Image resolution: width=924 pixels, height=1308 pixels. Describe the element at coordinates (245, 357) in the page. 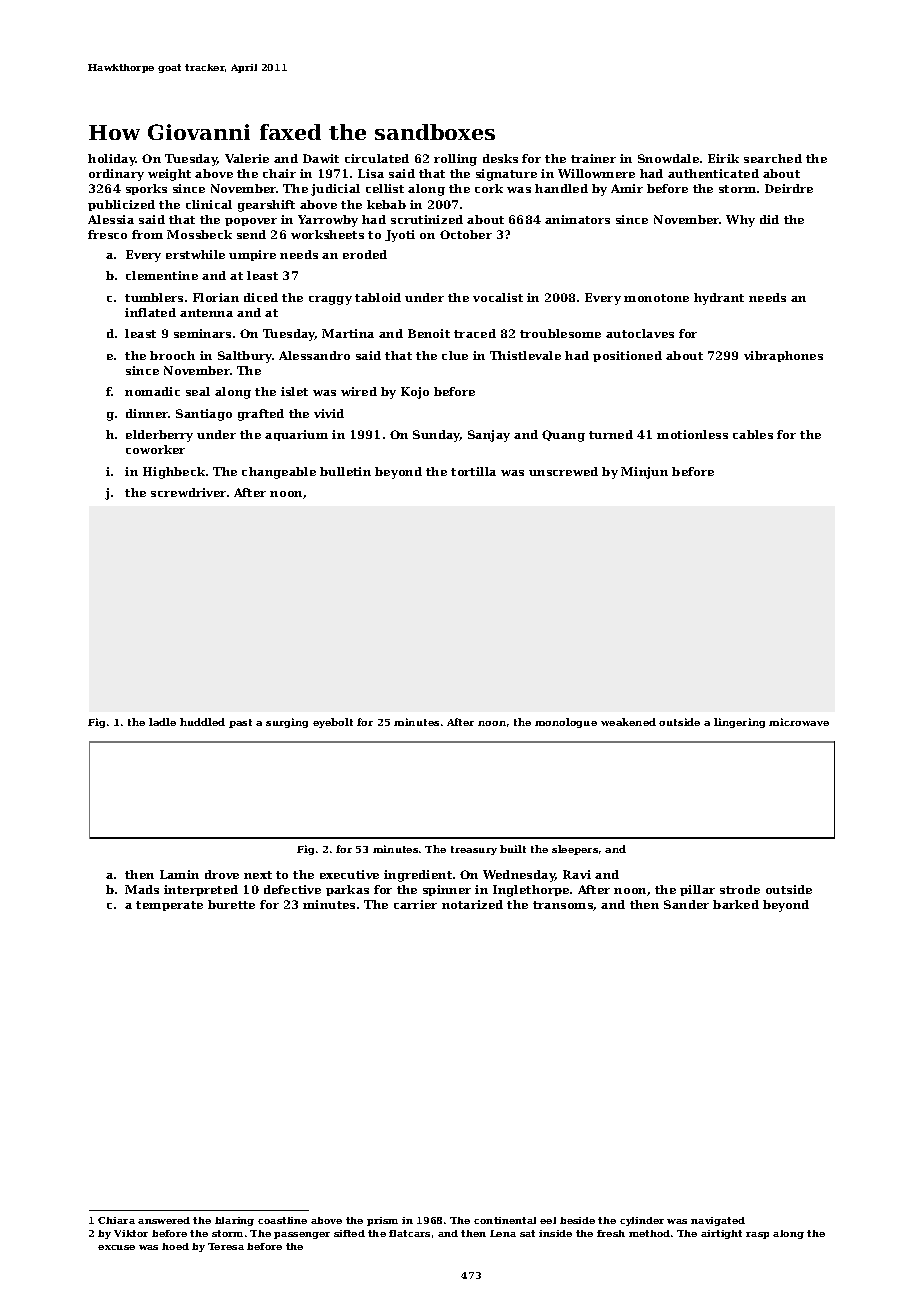

I see `Saltbury` at that location.
